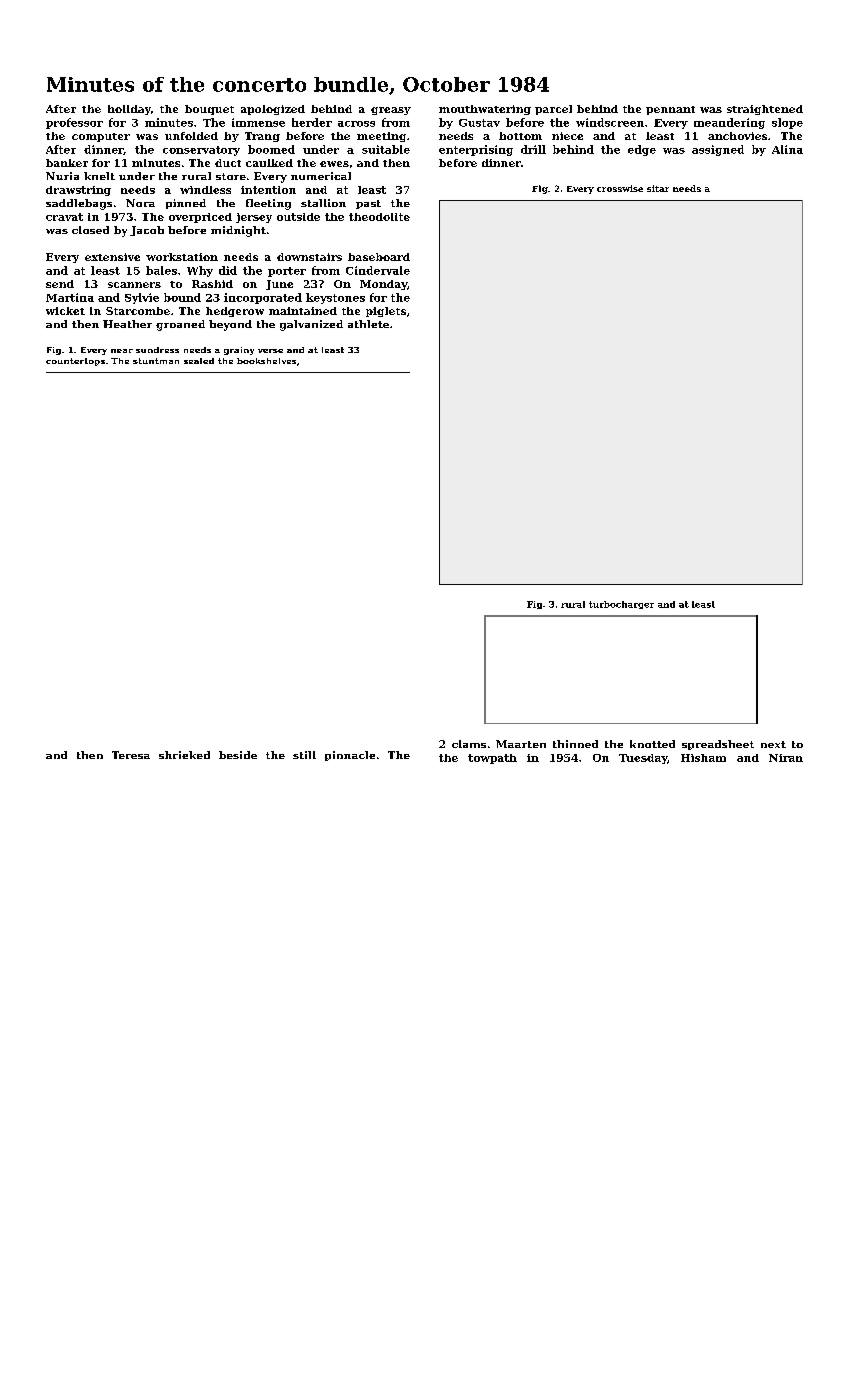  Describe the element at coordinates (379, 217) in the screenshot. I see `theodolite` at that location.
